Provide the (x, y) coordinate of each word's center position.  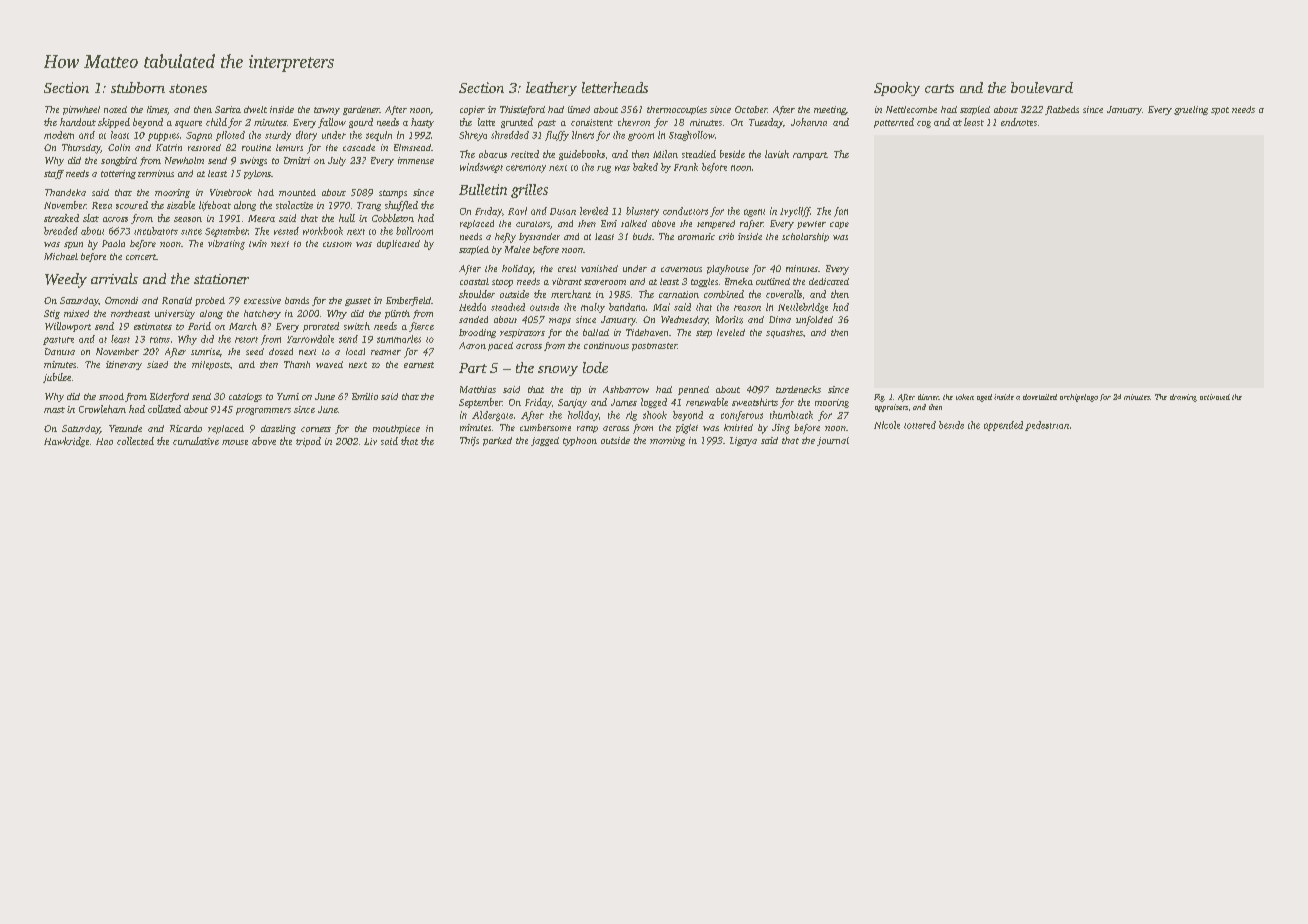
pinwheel (81, 110)
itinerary (124, 365)
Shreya (473, 136)
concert (141, 257)
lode (595, 367)
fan (841, 212)
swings (253, 161)
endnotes (1019, 122)
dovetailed (1040, 397)
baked (645, 167)
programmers (263, 411)
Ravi (517, 211)
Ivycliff (795, 212)
